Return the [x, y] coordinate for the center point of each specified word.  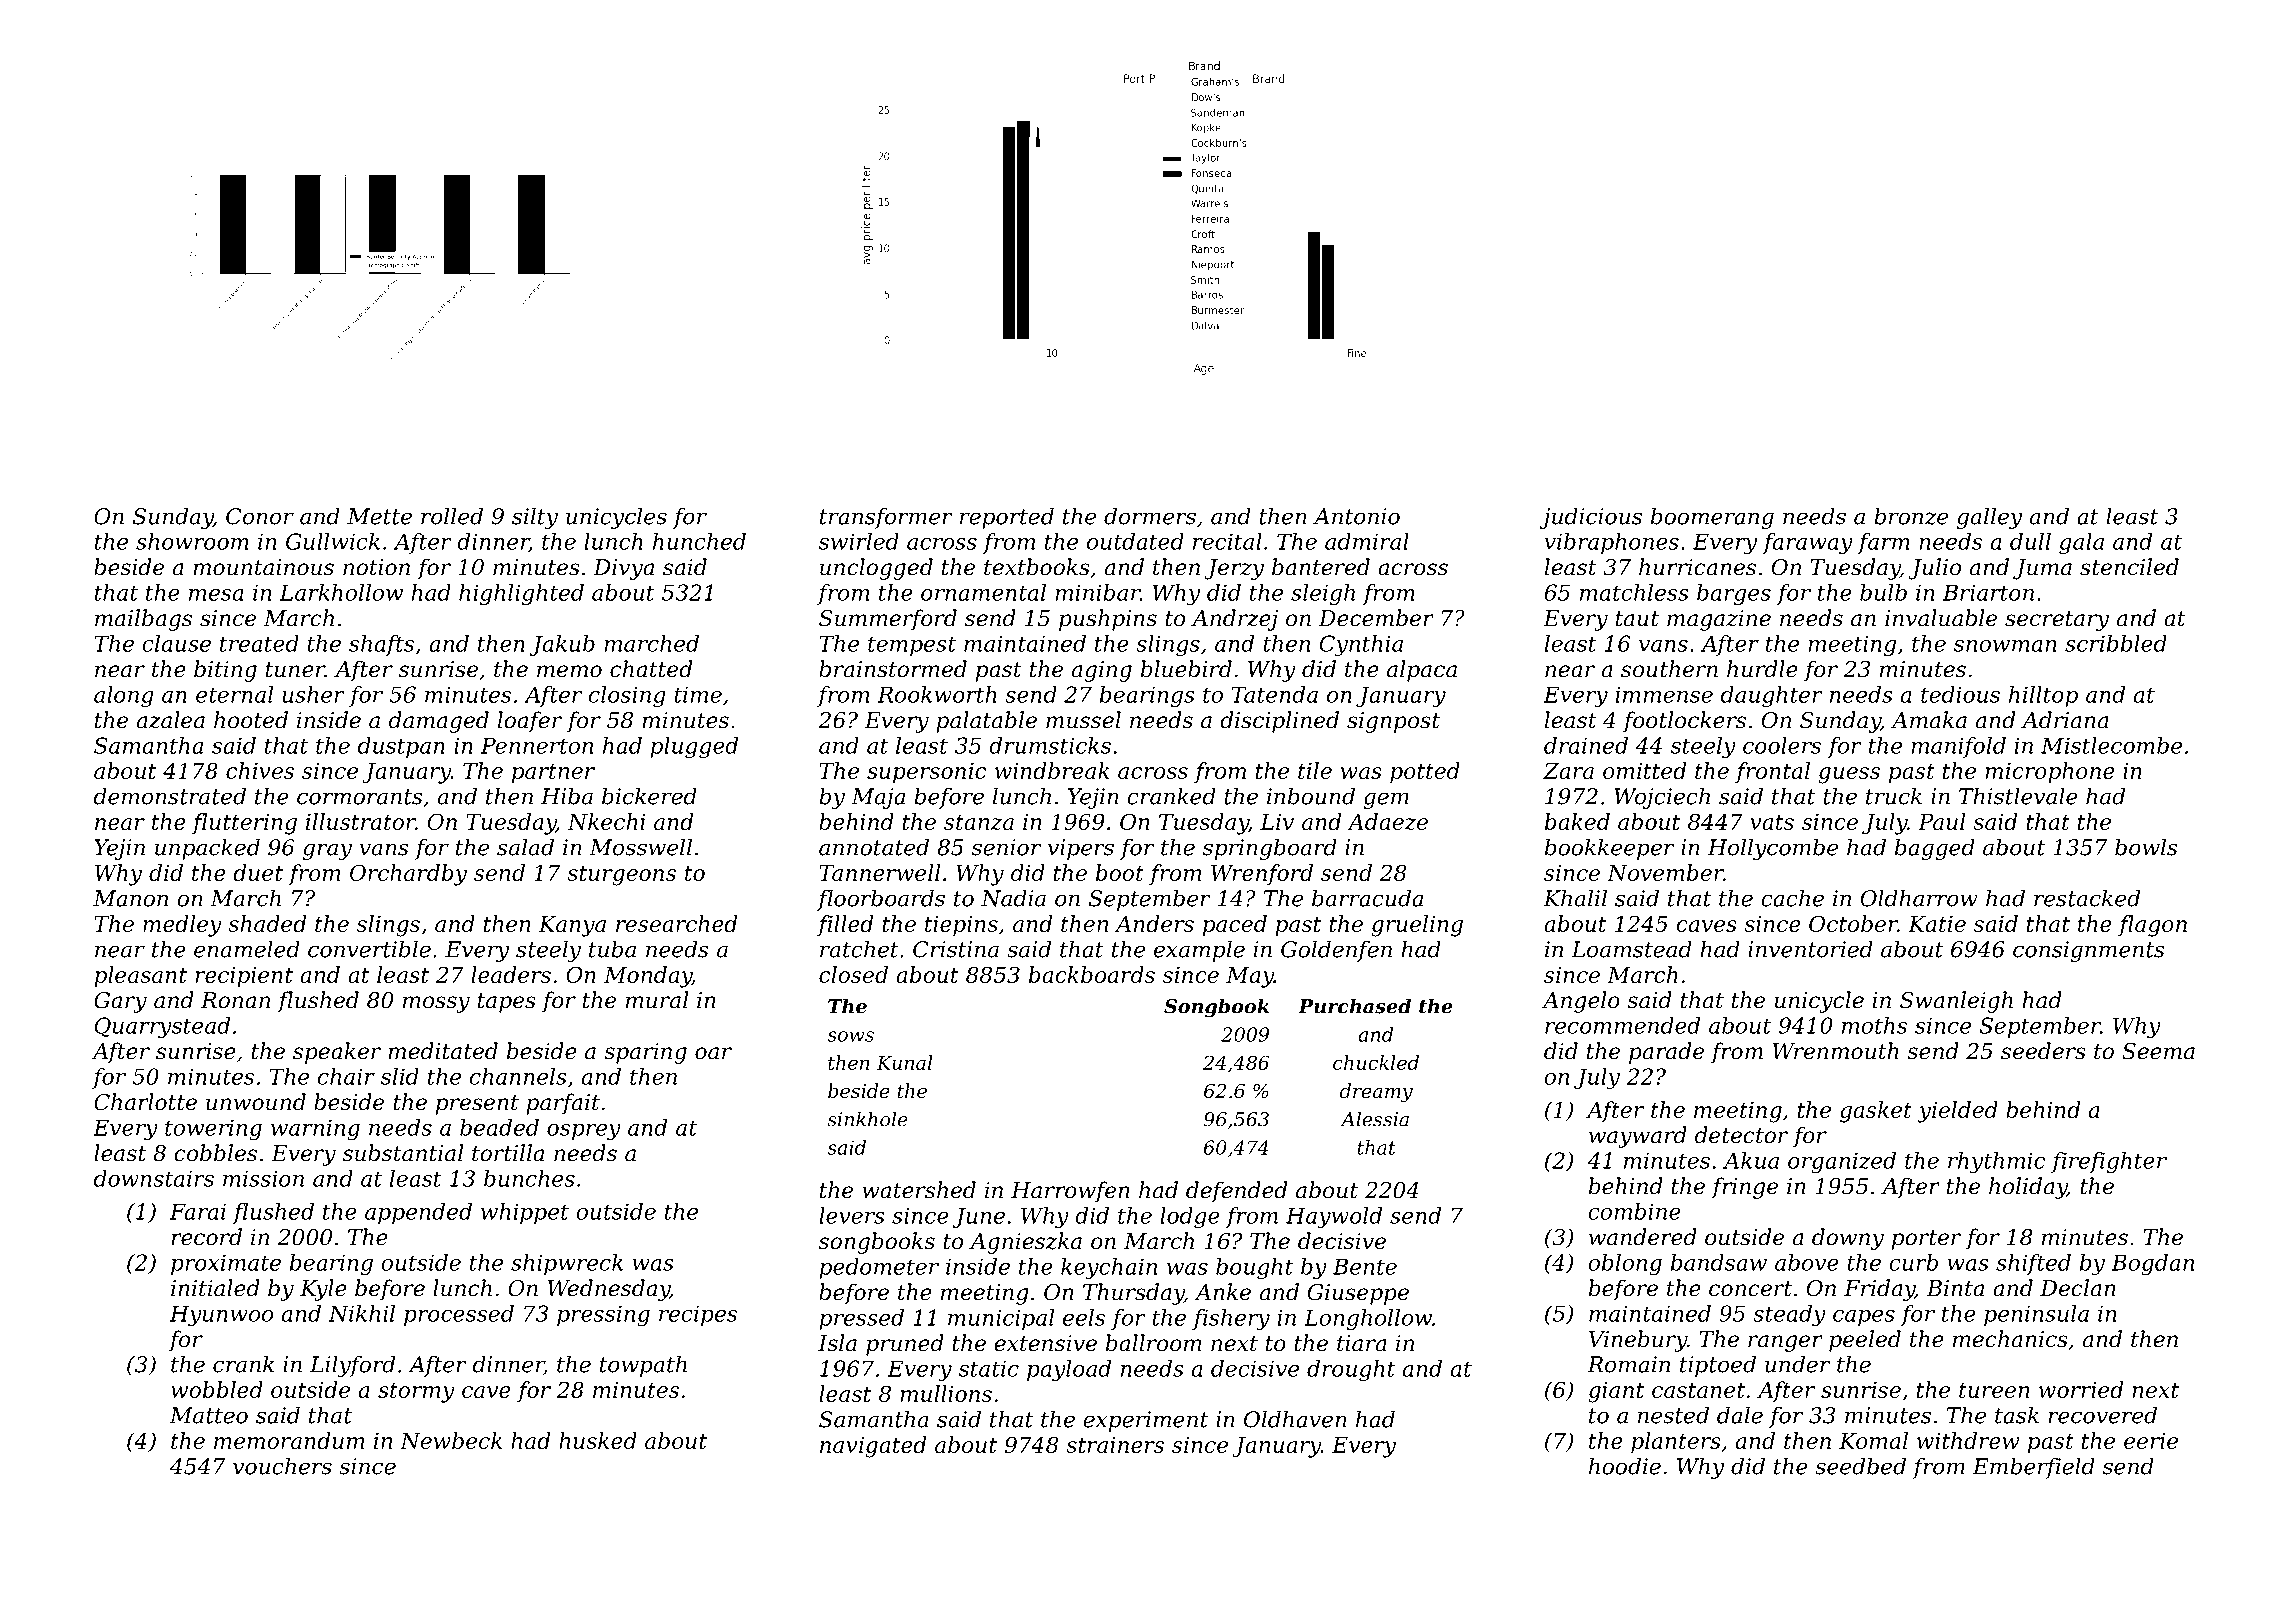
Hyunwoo [221, 1315]
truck [1894, 796]
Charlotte [145, 1102]
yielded [1958, 1112]
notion [376, 567]
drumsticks [1050, 745]
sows [850, 1036]
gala [2081, 544]
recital [1227, 541]
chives [260, 770]
